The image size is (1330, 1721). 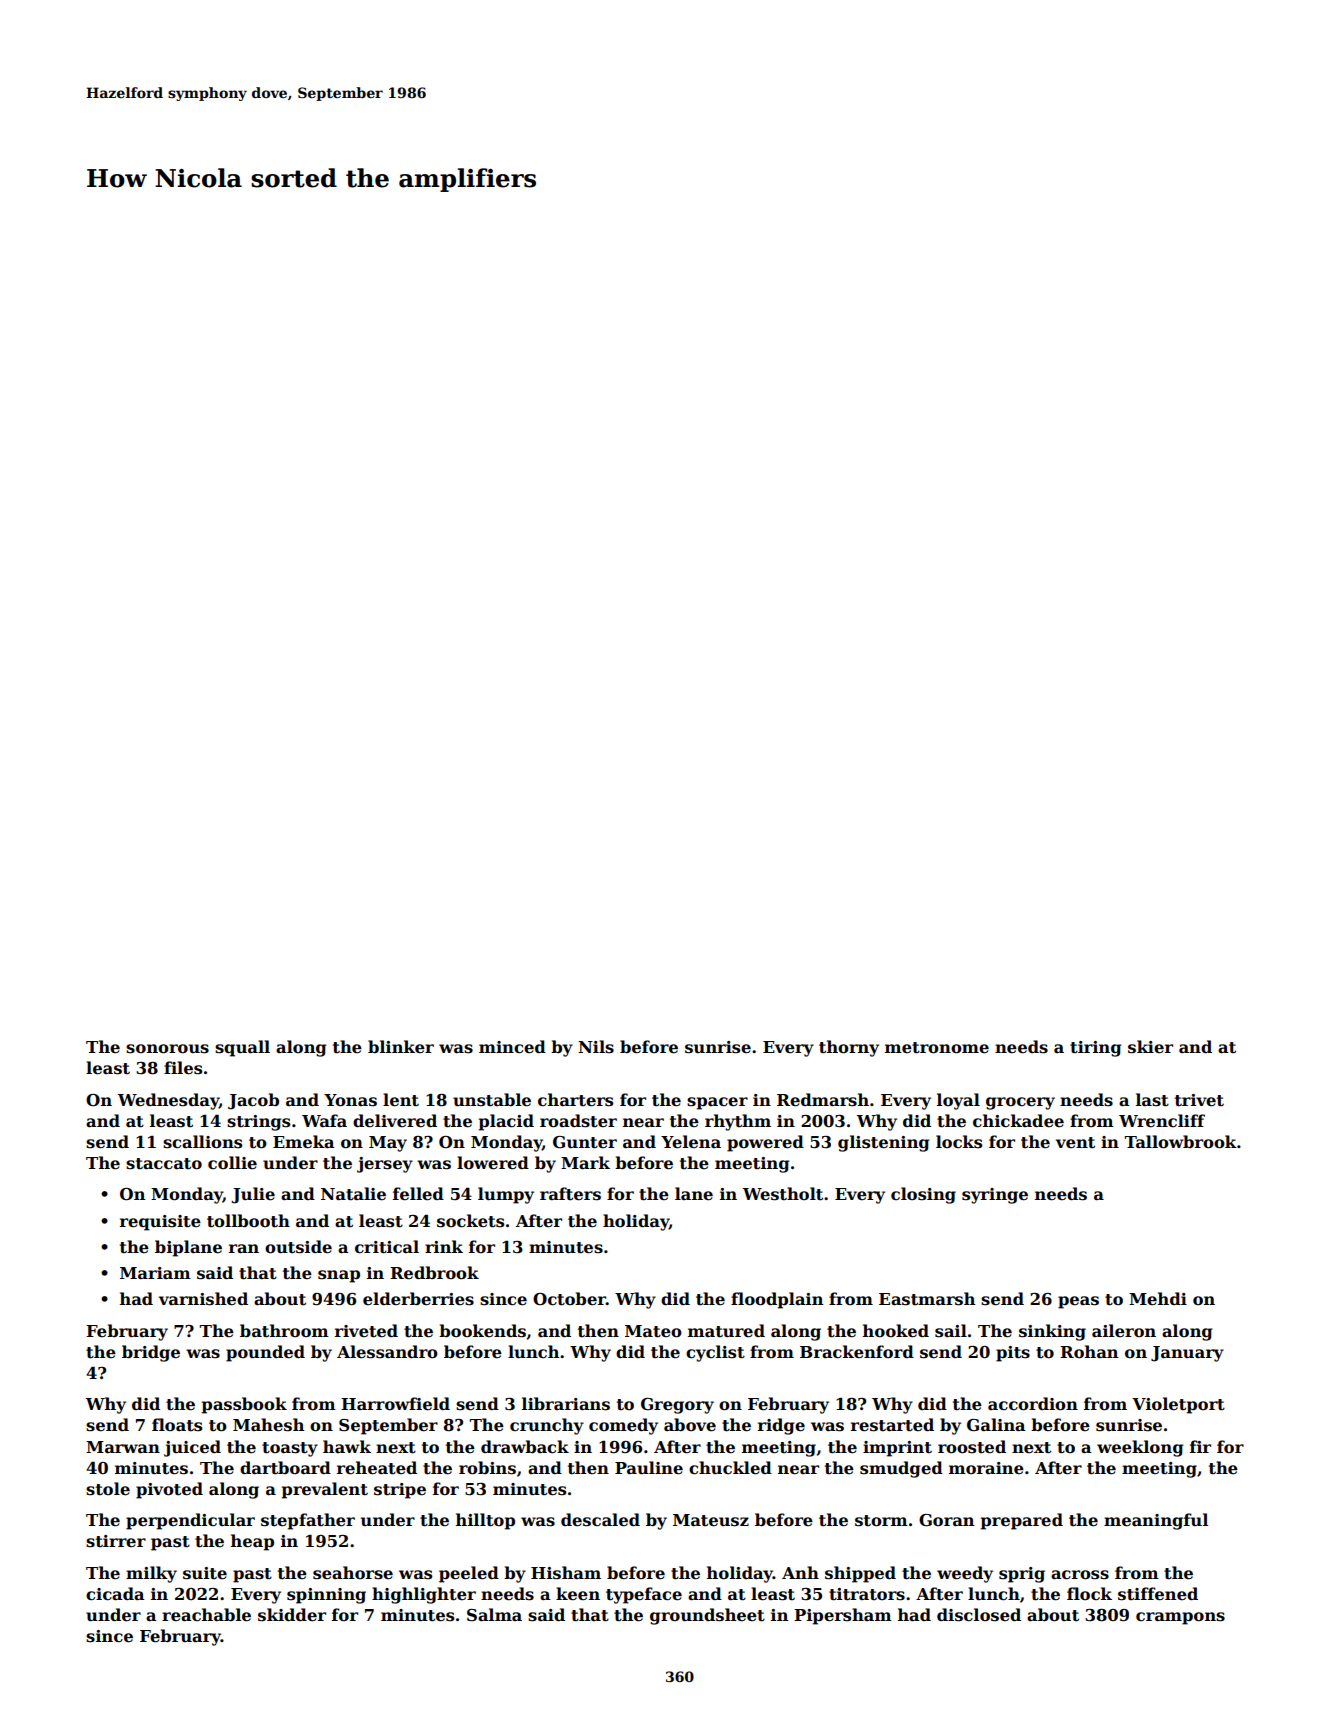 I want to click on groundsheet, so click(x=707, y=1616).
